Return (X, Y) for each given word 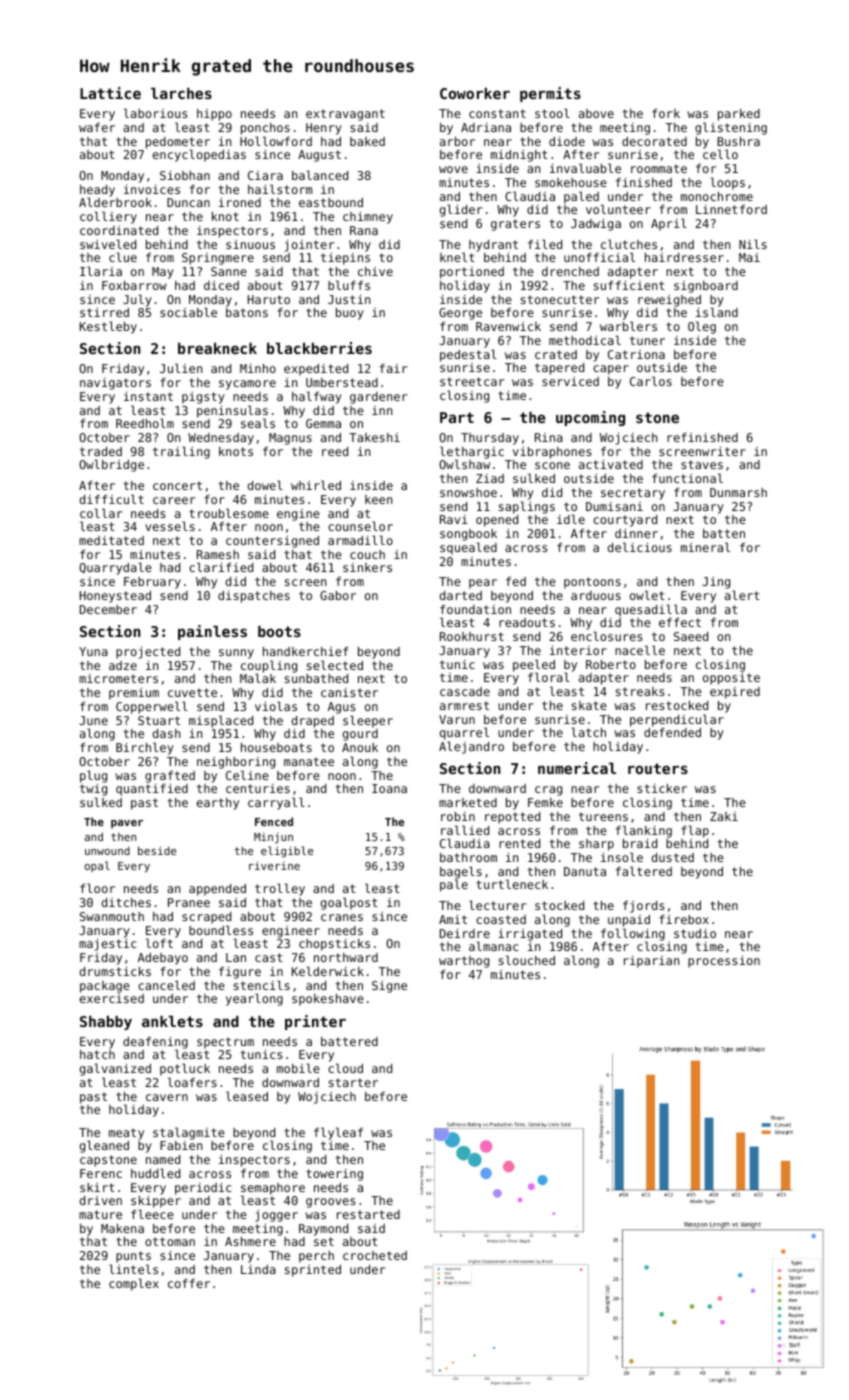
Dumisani (614, 506)
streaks (640, 691)
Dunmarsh (738, 492)
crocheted (375, 1255)
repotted (512, 818)
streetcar (472, 381)
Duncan (188, 202)
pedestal (468, 355)
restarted (368, 1214)
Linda (258, 1269)
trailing (181, 452)
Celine (247, 775)
